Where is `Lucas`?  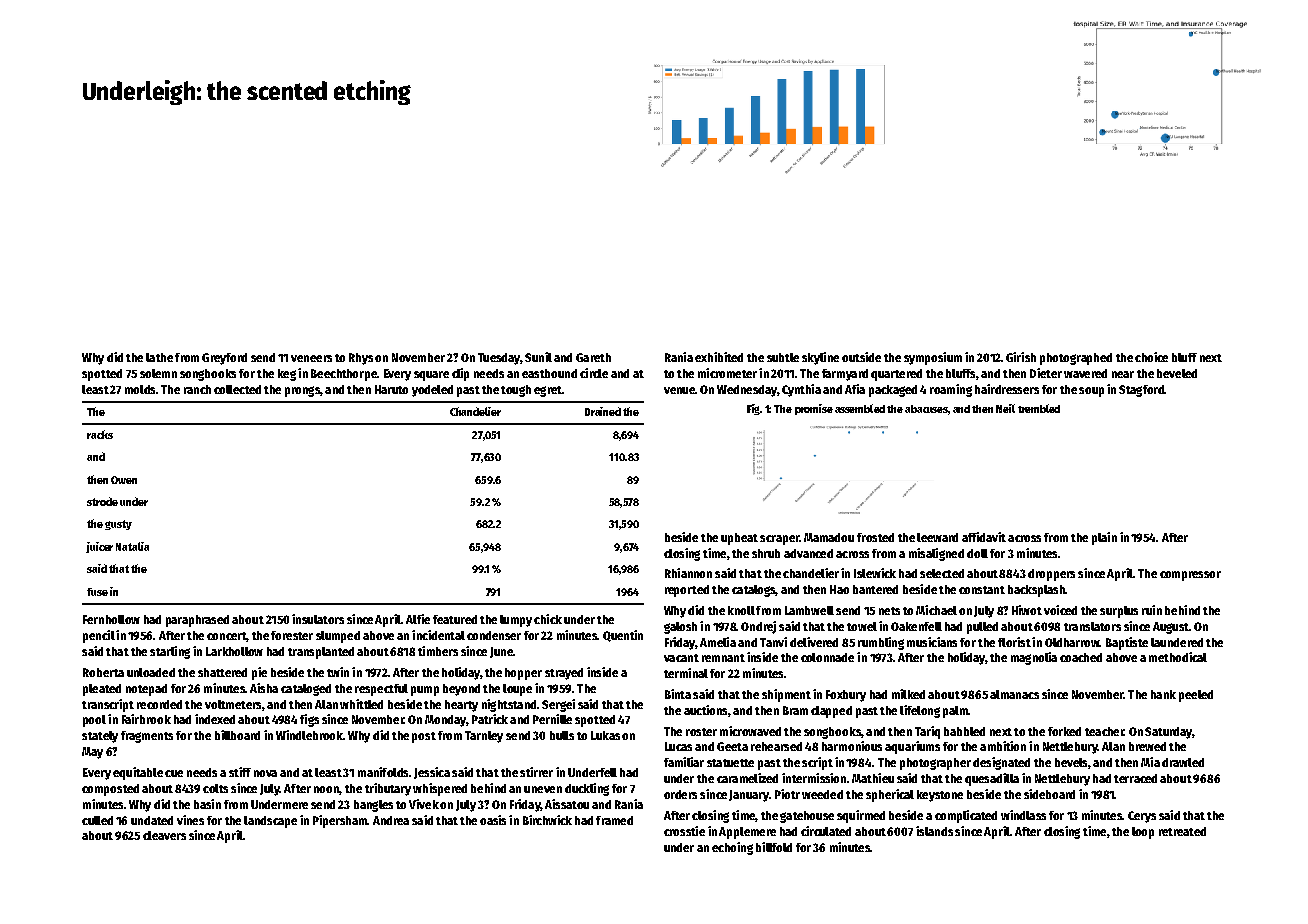 Lucas is located at coordinates (678, 746).
